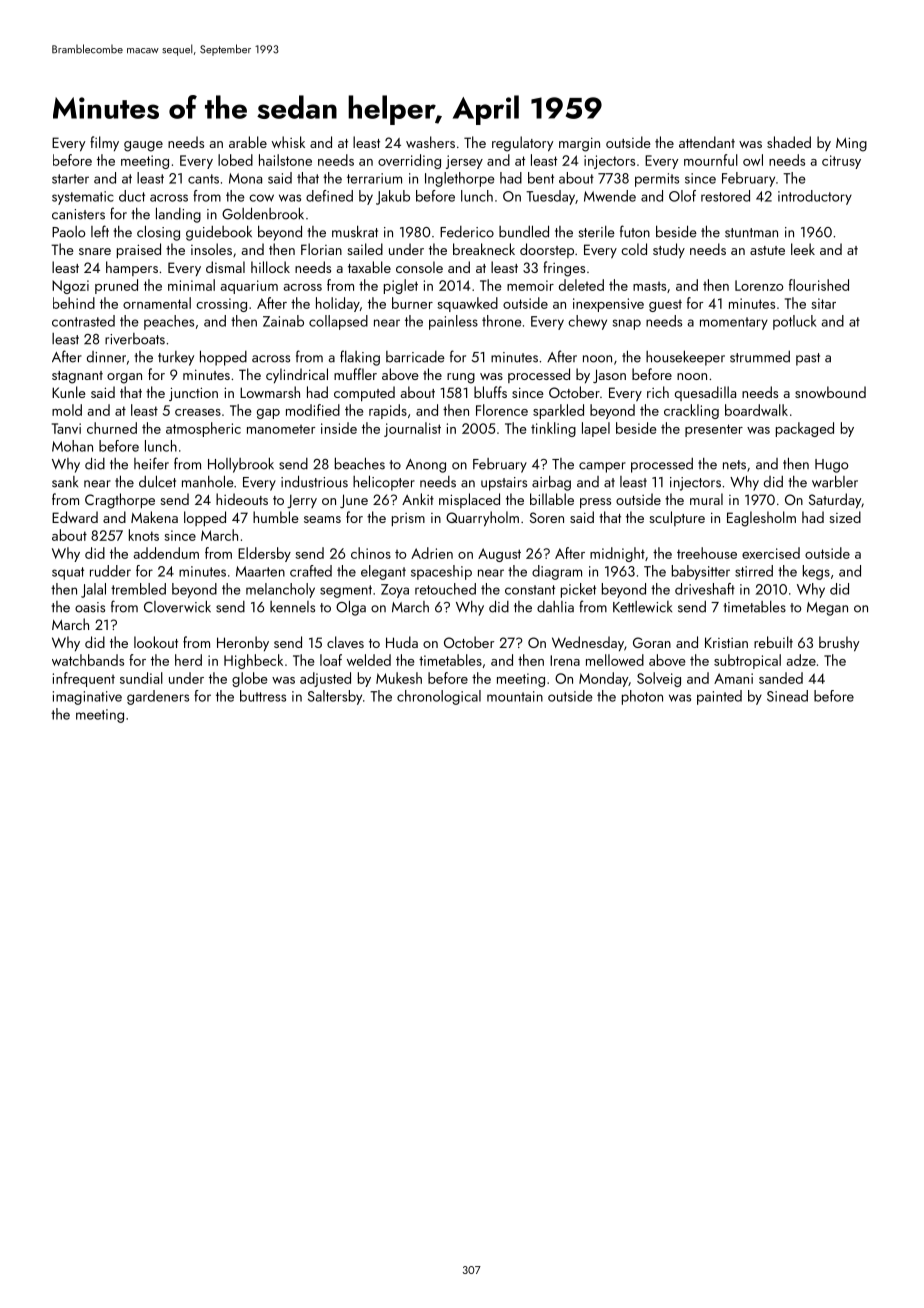 The width and height of the screenshot is (924, 1308). I want to click on arable, so click(248, 142).
